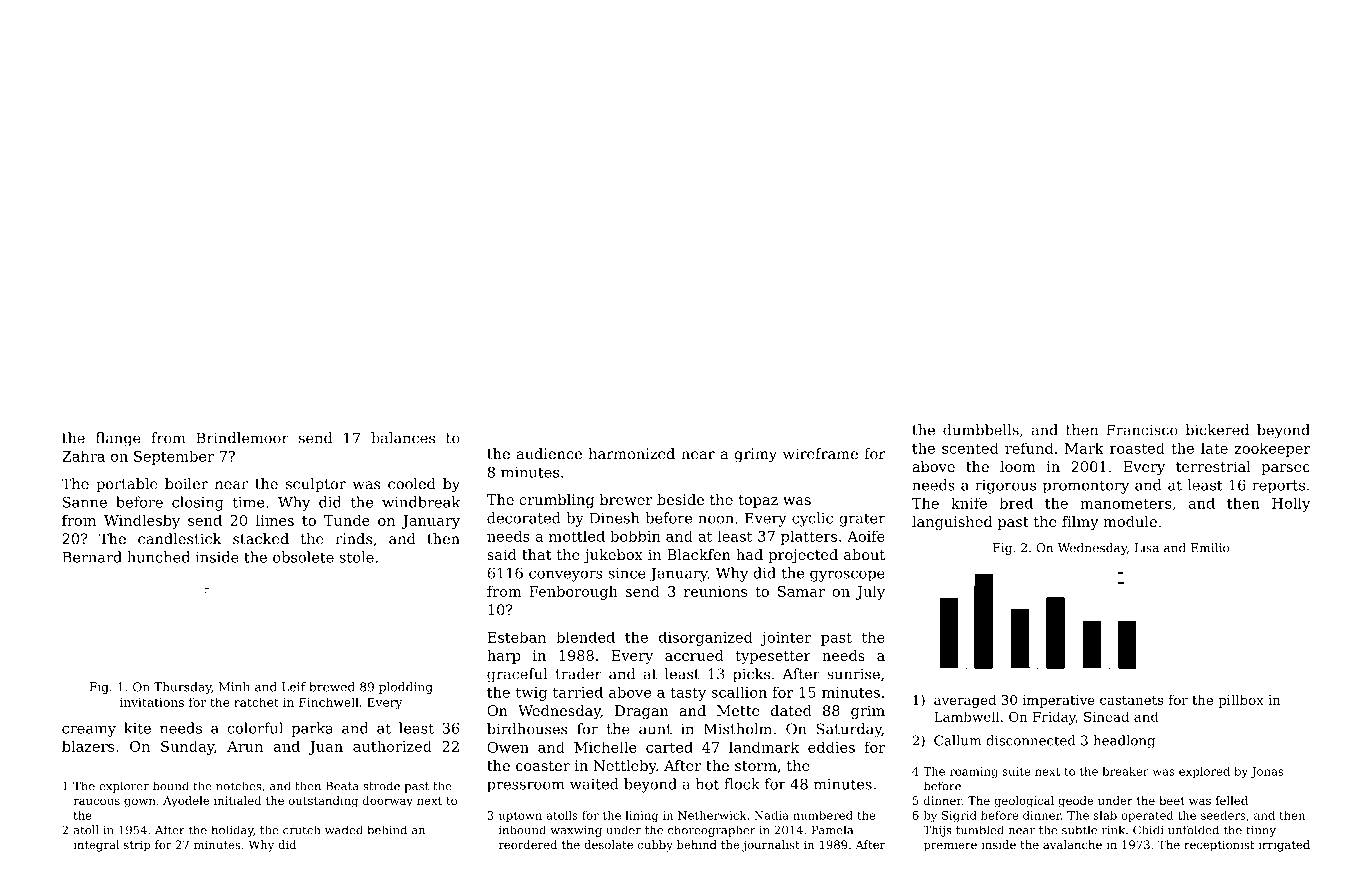  Describe the element at coordinates (96, 846) in the page. I see `integral` at that location.
